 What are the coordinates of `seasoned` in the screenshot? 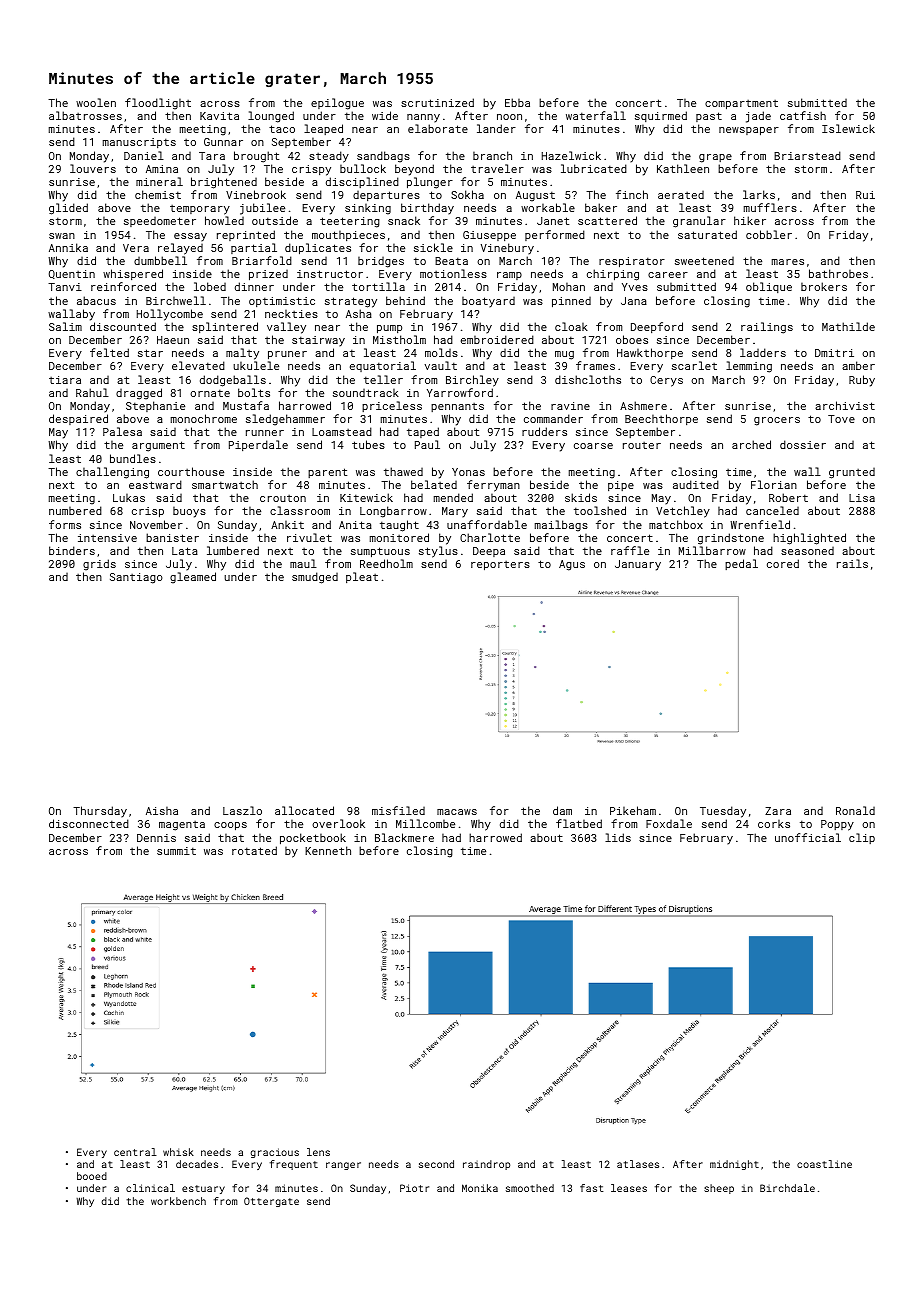 It's located at (807, 551).
